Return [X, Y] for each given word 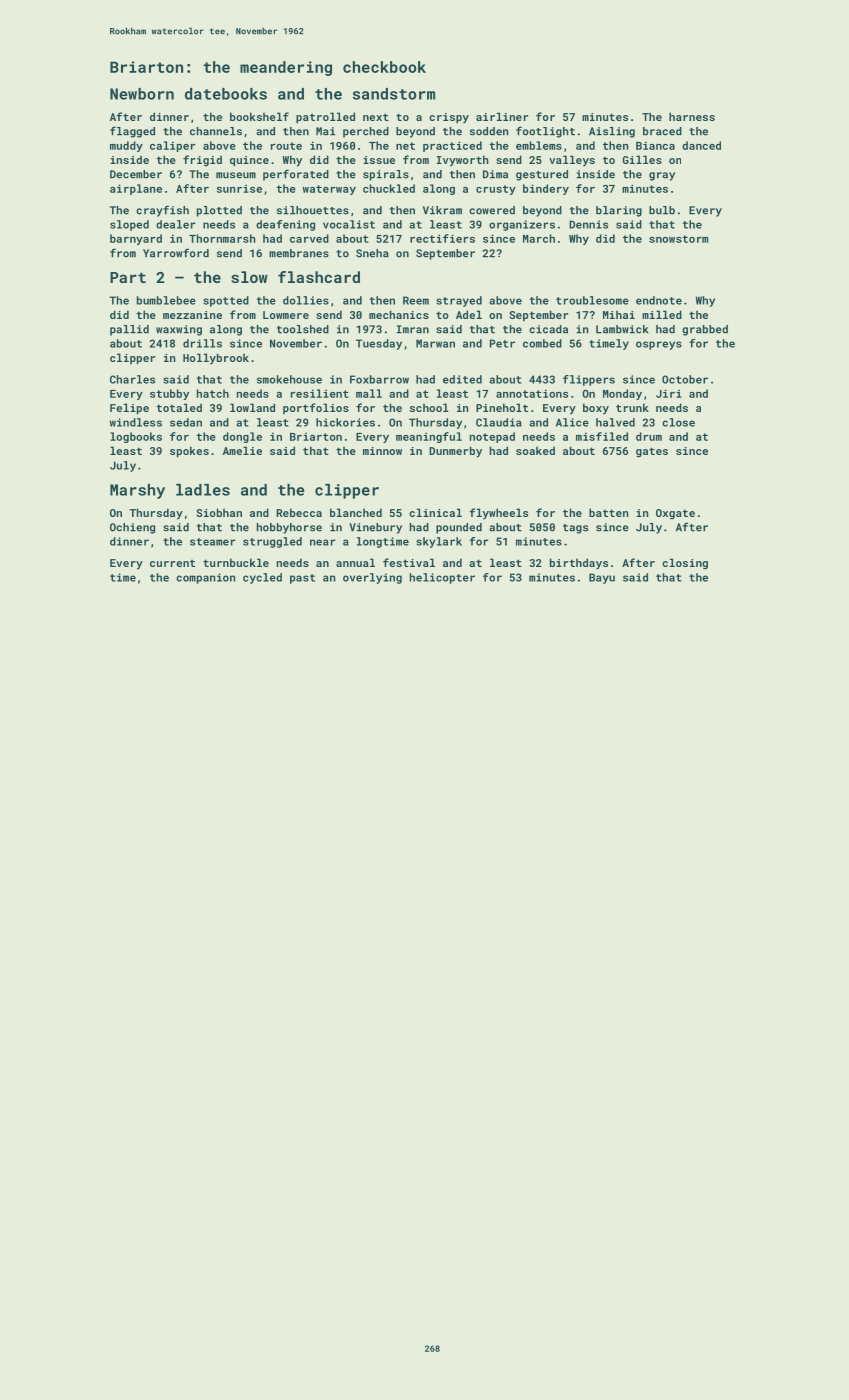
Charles [132, 379]
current [172, 563]
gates [652, 452]
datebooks [226, 94]
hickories [345, 422]
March [539, 238]
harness [692, 116]
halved [615, 422]
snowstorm [678, 239]
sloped [129, 225]
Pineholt [502, 407]
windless [136, 422]
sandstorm [394, 94]
